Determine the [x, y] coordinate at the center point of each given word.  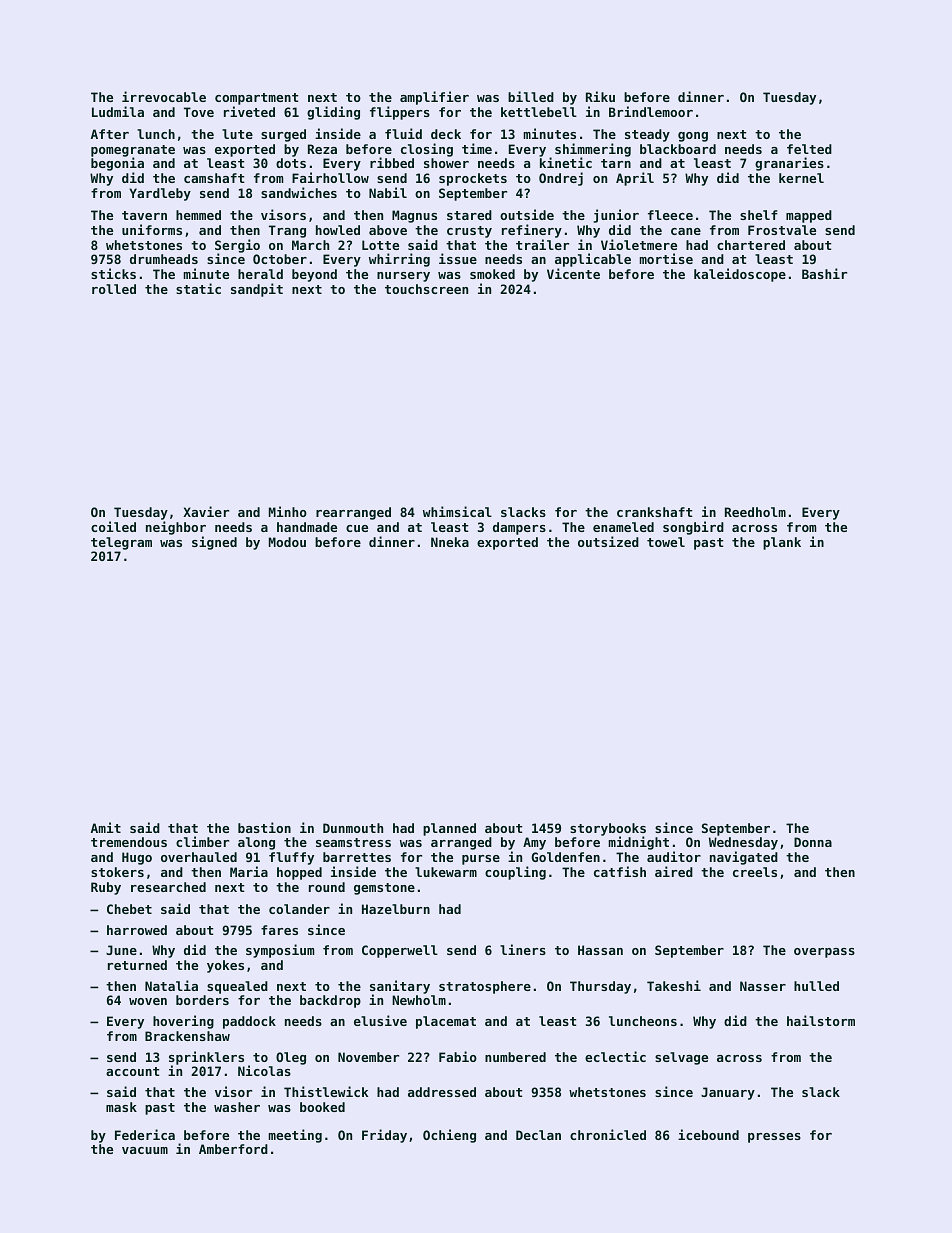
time [477, 148]
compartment [256, 99]
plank [782, 543]
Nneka [450, 542]
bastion [264, 827]
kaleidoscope [740, 275]
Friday [384, 1136]
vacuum [145, 1150]
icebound [708, 1134]
